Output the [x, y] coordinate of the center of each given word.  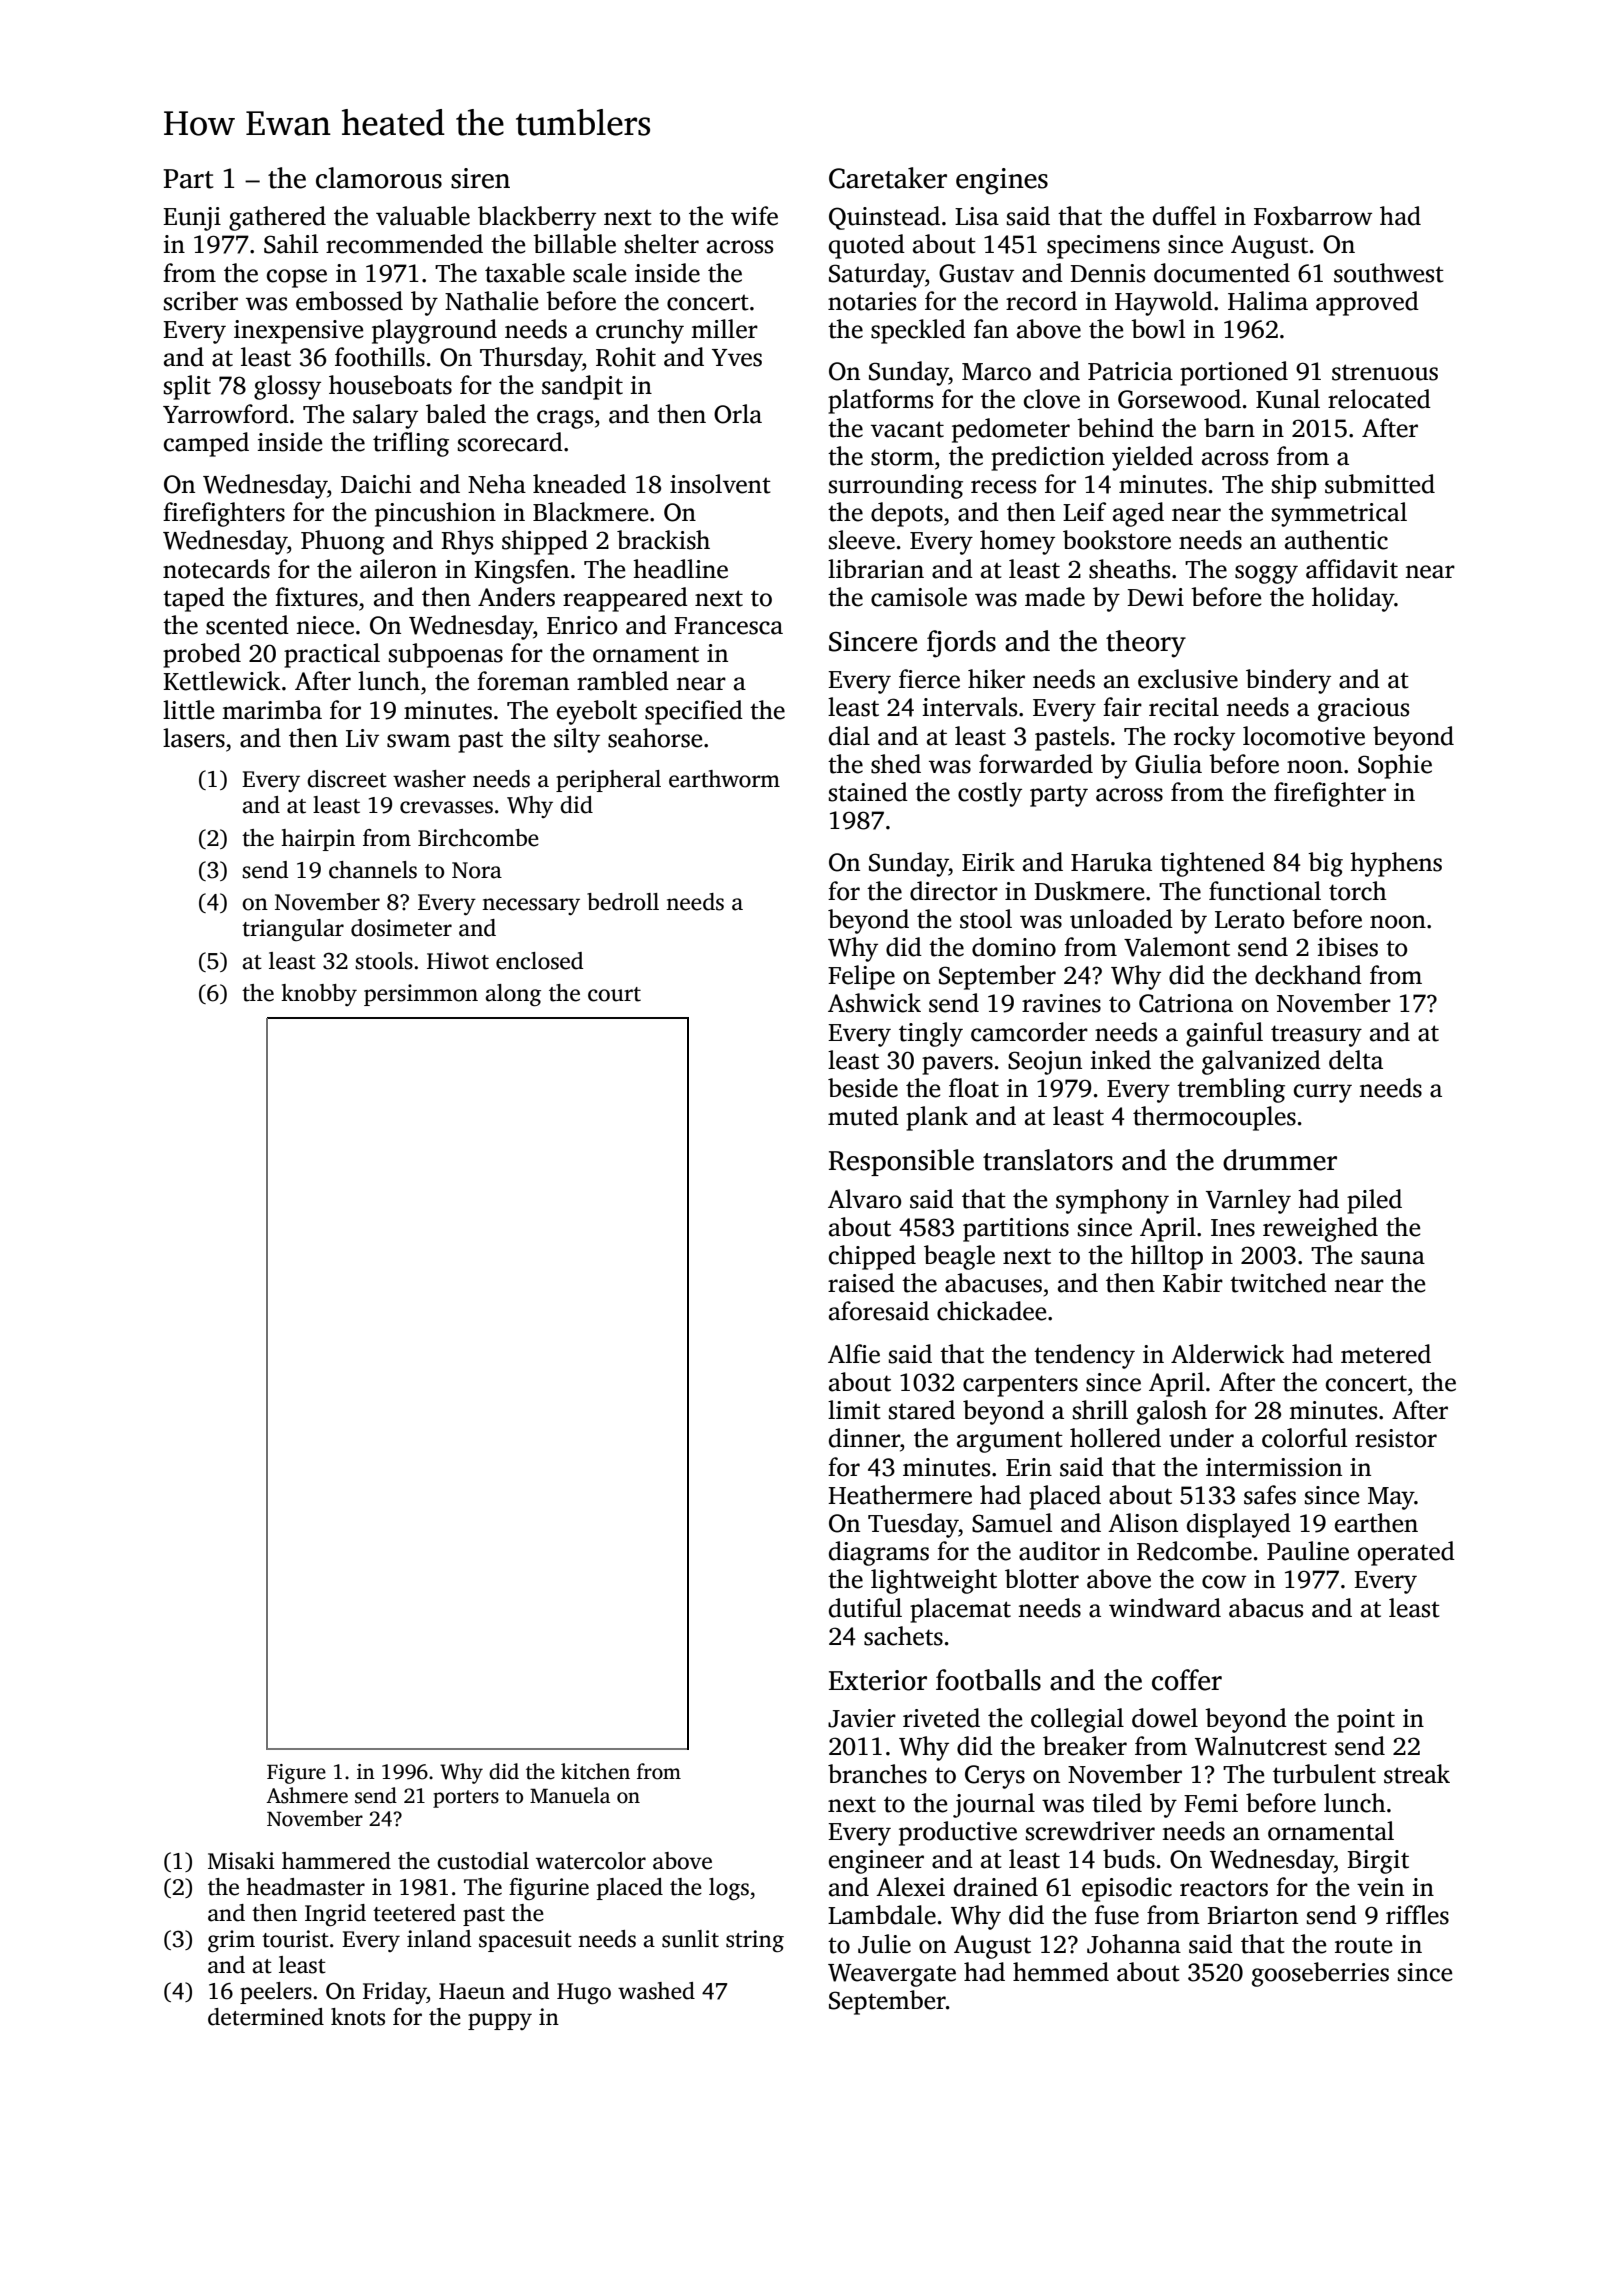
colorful [1304, 1438]
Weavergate [892, 1975]
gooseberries [1320, 1974]
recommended [404, 244]
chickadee [991, 1311]
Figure [296, 1774]
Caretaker [888, 178]
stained [868, 792]
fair [1122, 707]
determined [266, 2017]
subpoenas [446, 655]
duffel [1184, 216]
